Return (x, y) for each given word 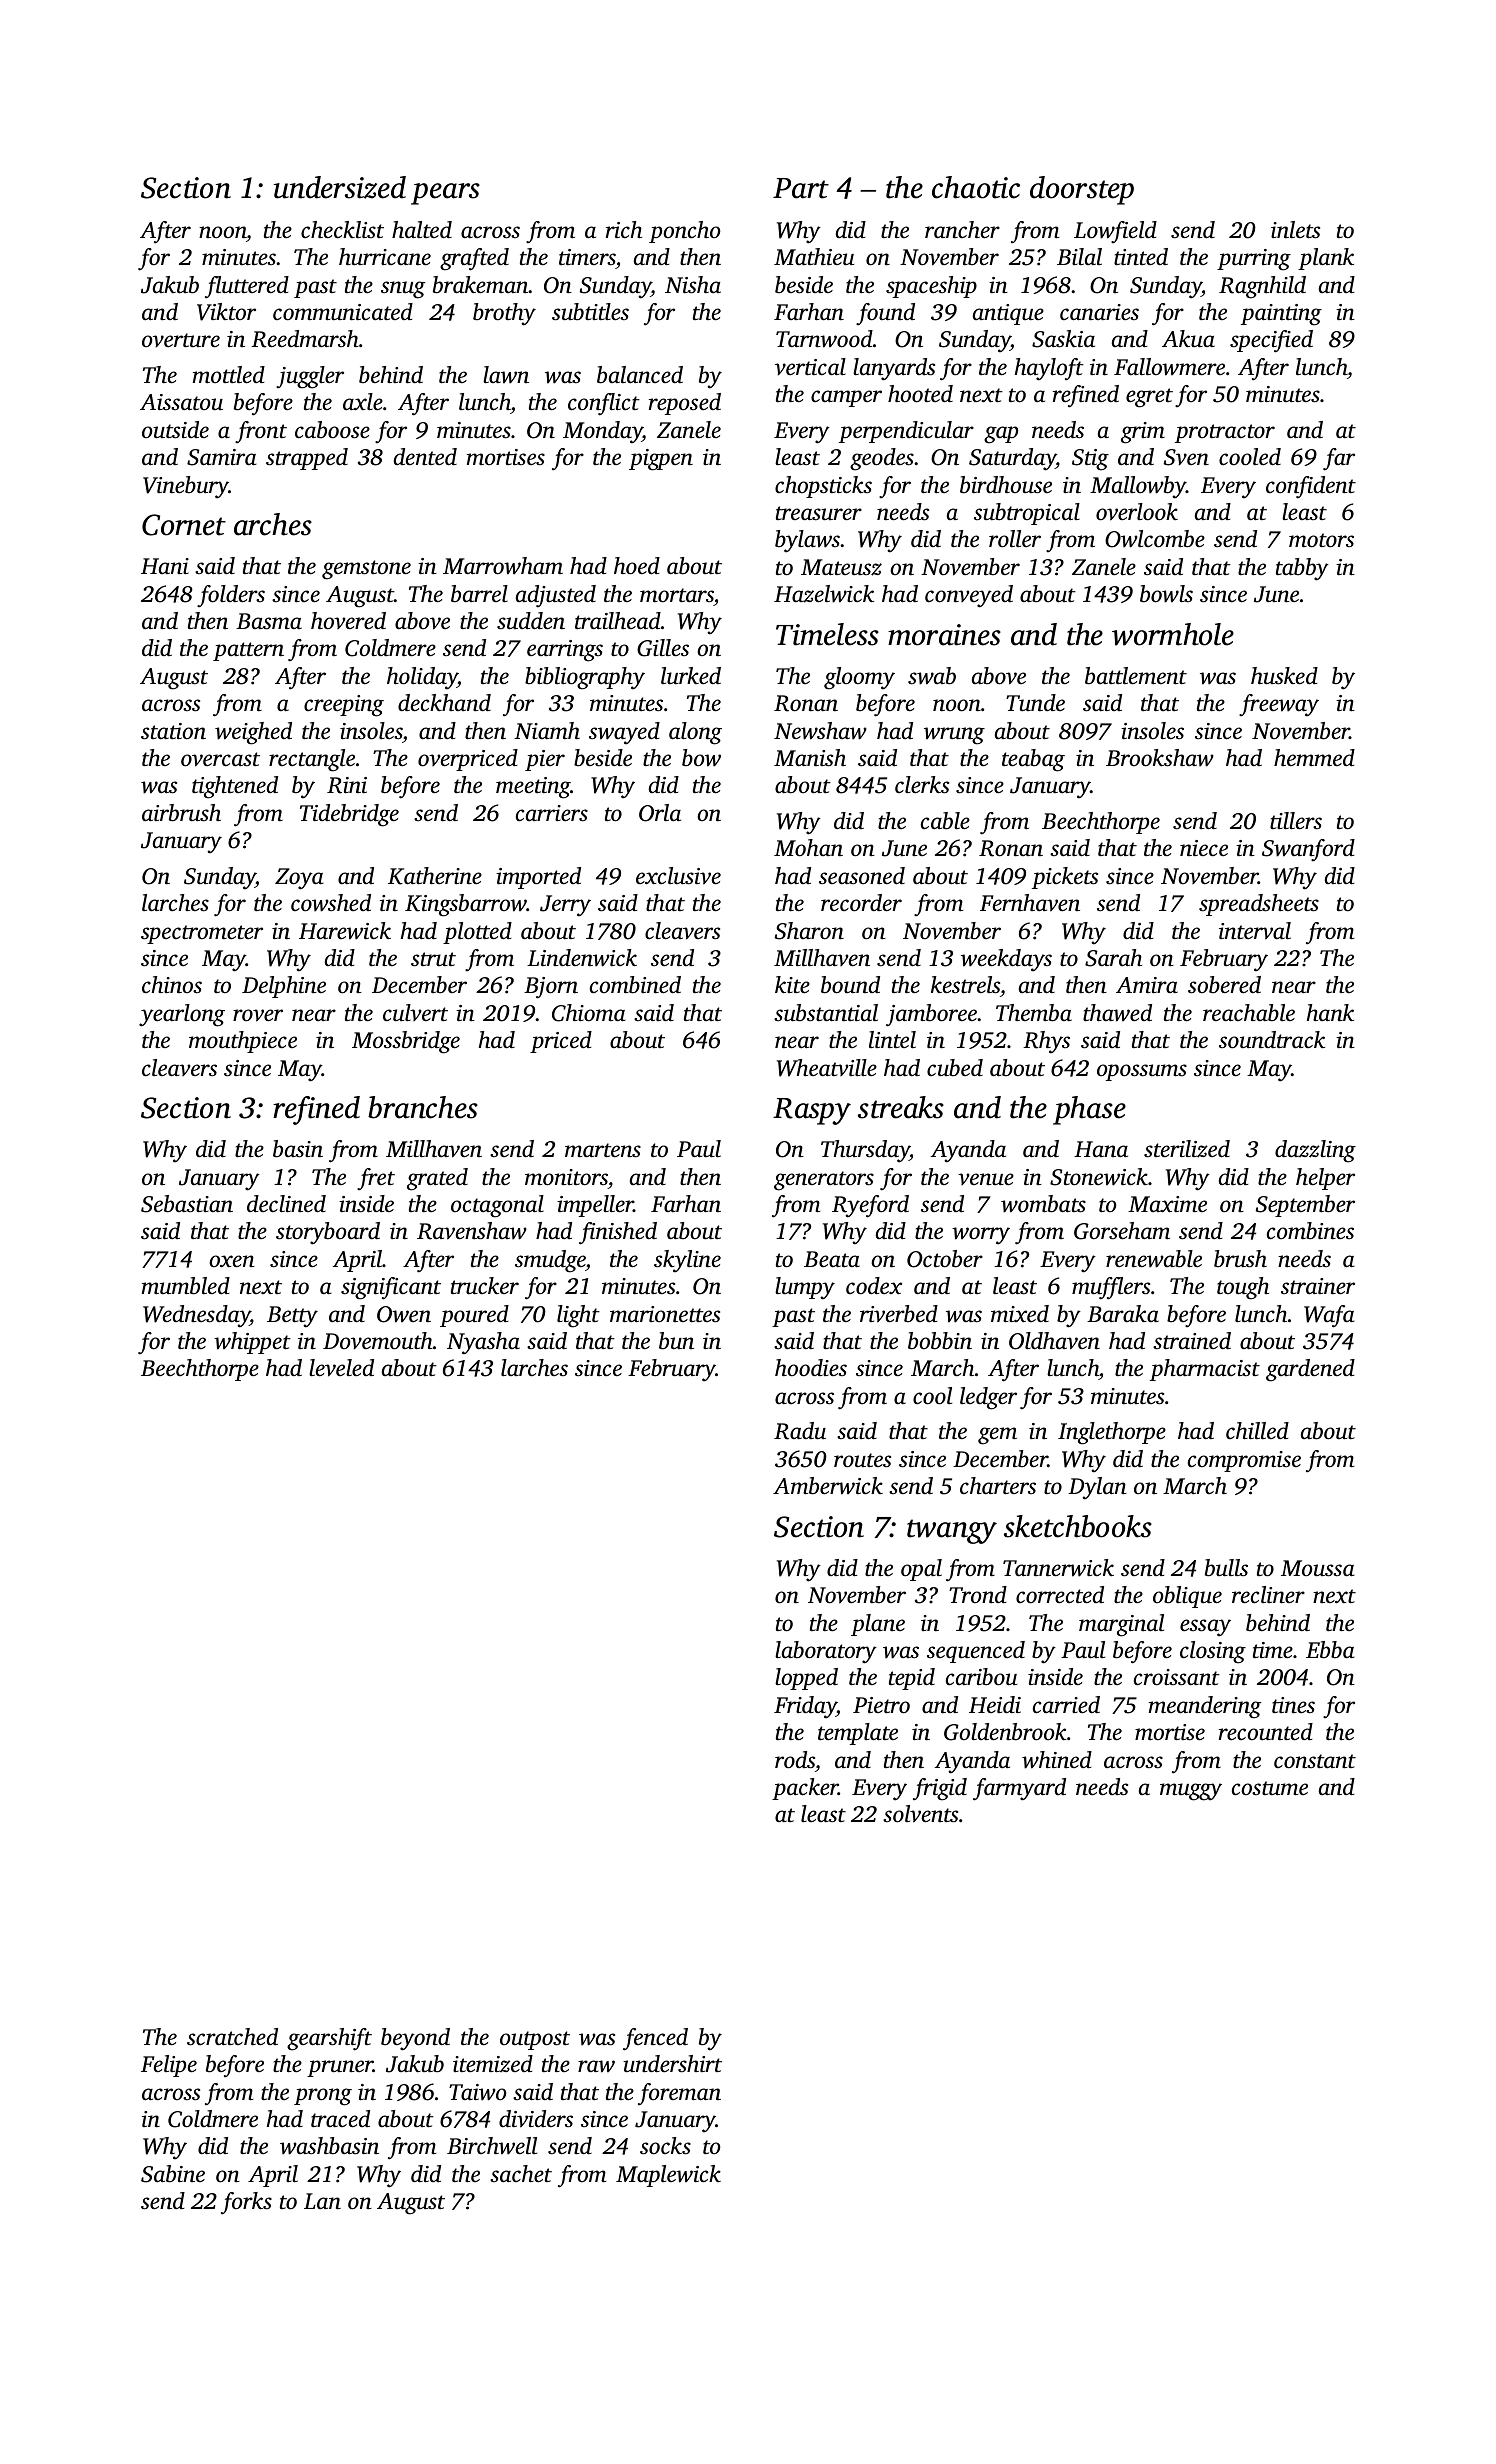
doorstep (1082, 190)
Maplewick (668, 2176)
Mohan (808, 848)
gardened (1310, 1370)
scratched (232, 2037)
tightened (235, 787)
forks (246, 2203)
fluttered (247, 287)
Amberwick (828, 1486)
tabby (1302, 569)
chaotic (976, 187)
